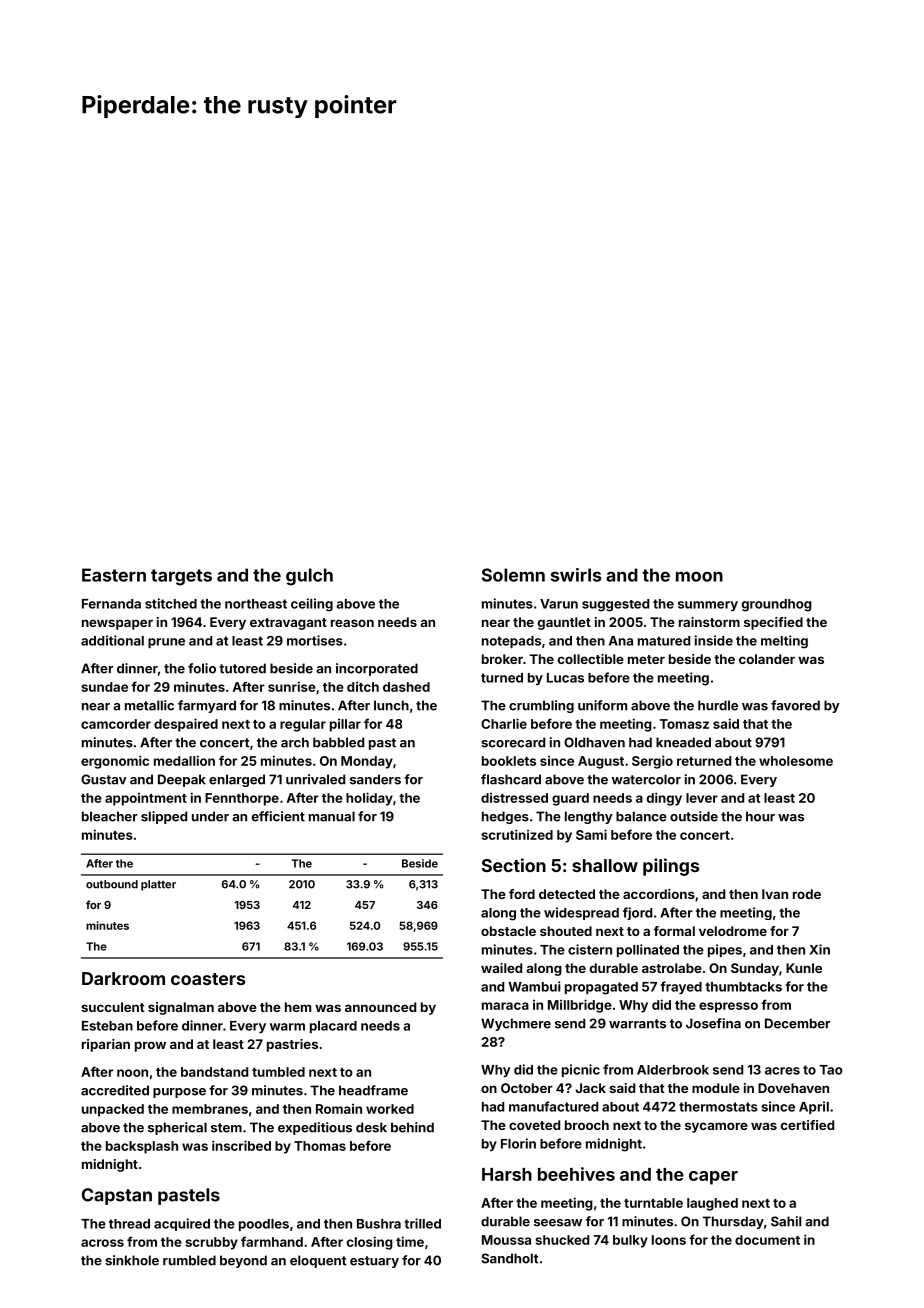 This screenshot has height=1308, width=924. Describe the element at coordinates (522, 894) in the screenshot. I see `ford` at that location.
